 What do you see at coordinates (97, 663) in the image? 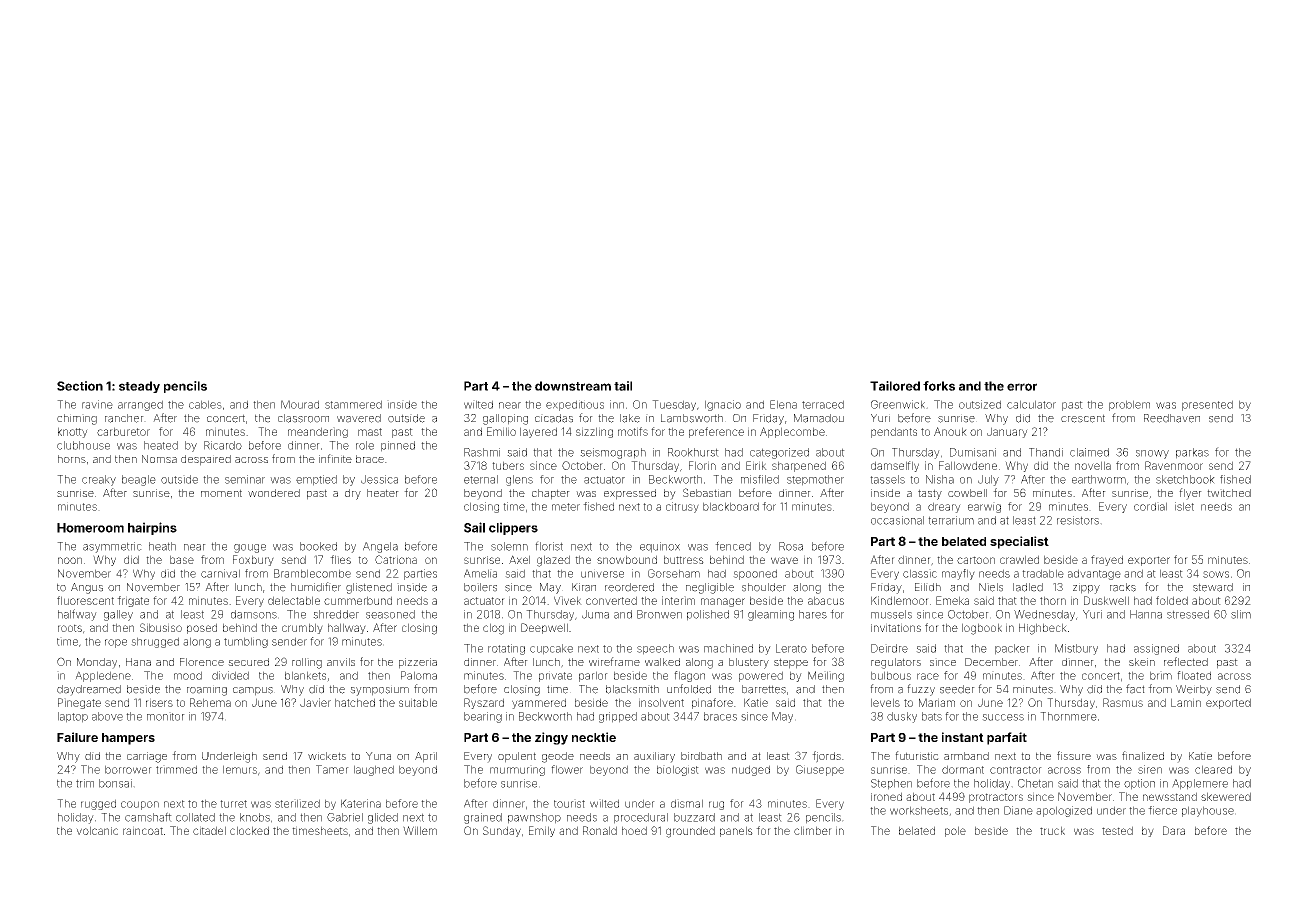
I see `Monday` at bounding box center [97, 663].
